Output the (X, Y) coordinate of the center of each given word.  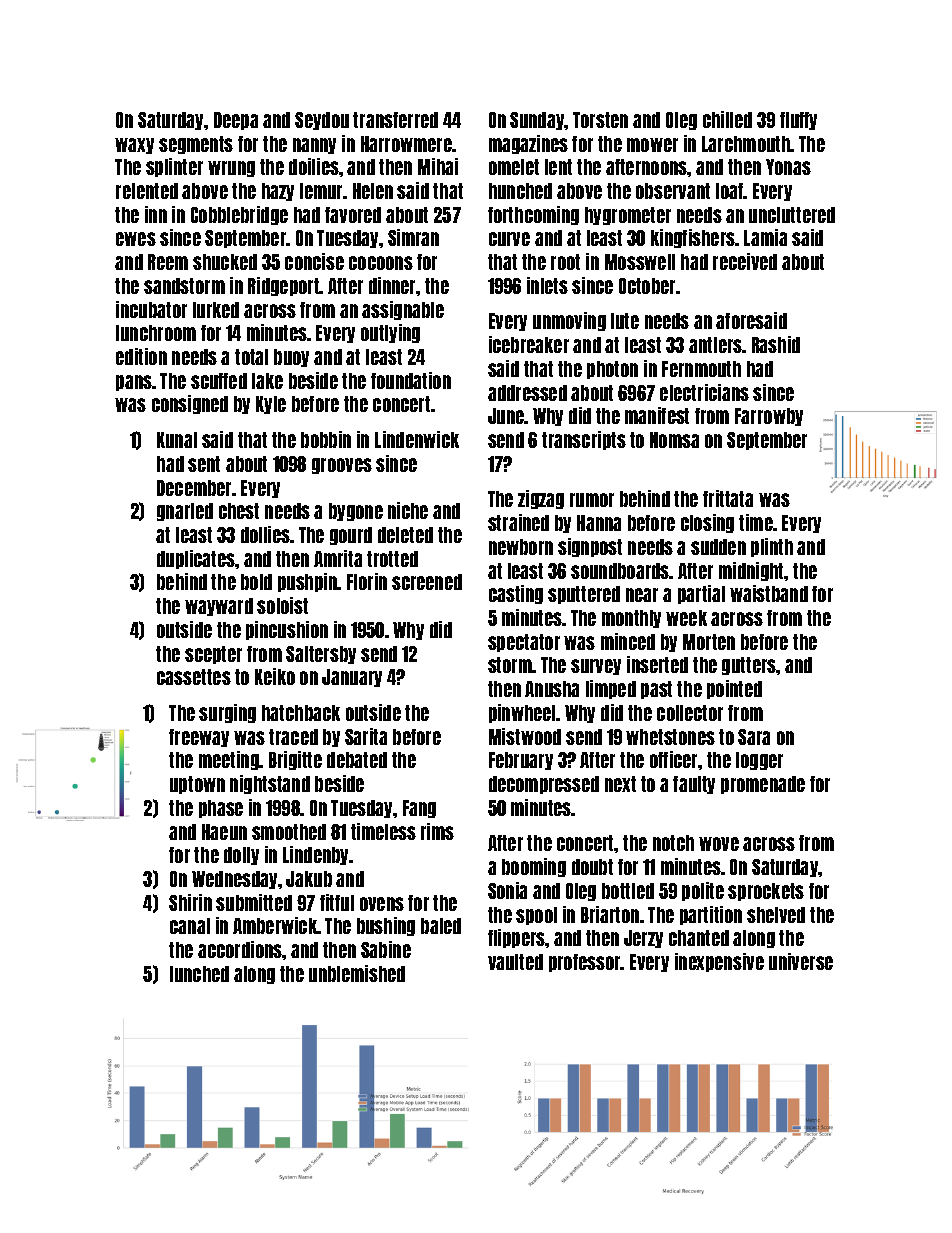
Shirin (190, 902)
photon (612, 370)
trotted (392, 559)
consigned (190, 404)
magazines (528, 144)
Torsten (600, 120)
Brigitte (295, 760)
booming (534, 867)
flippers (517, 938)
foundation (411, 380)
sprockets (766, 892)
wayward (219, 607)
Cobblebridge (239, 215)
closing (707, 523)
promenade (763, 785)
